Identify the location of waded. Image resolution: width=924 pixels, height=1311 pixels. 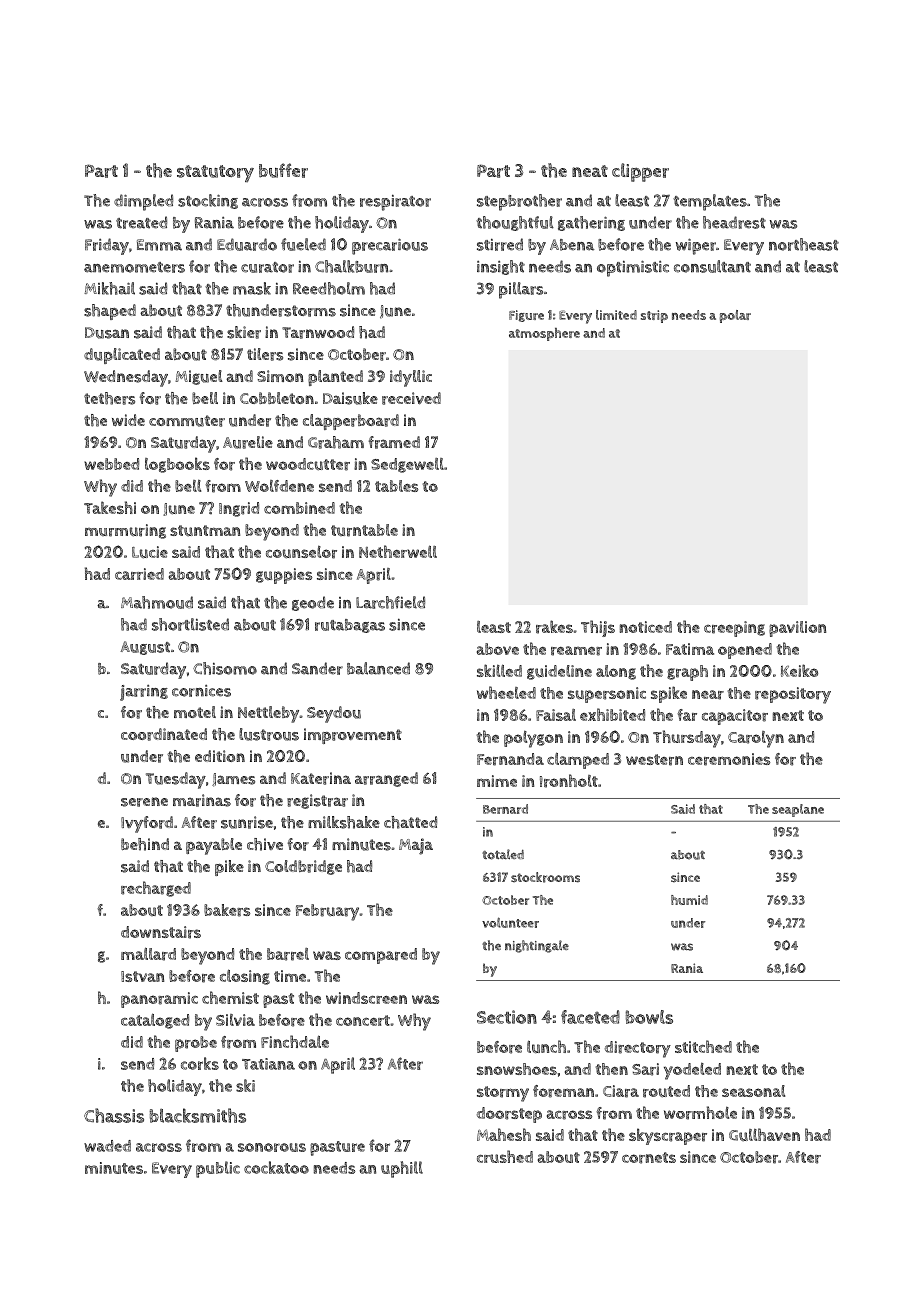
(107, 1146).
